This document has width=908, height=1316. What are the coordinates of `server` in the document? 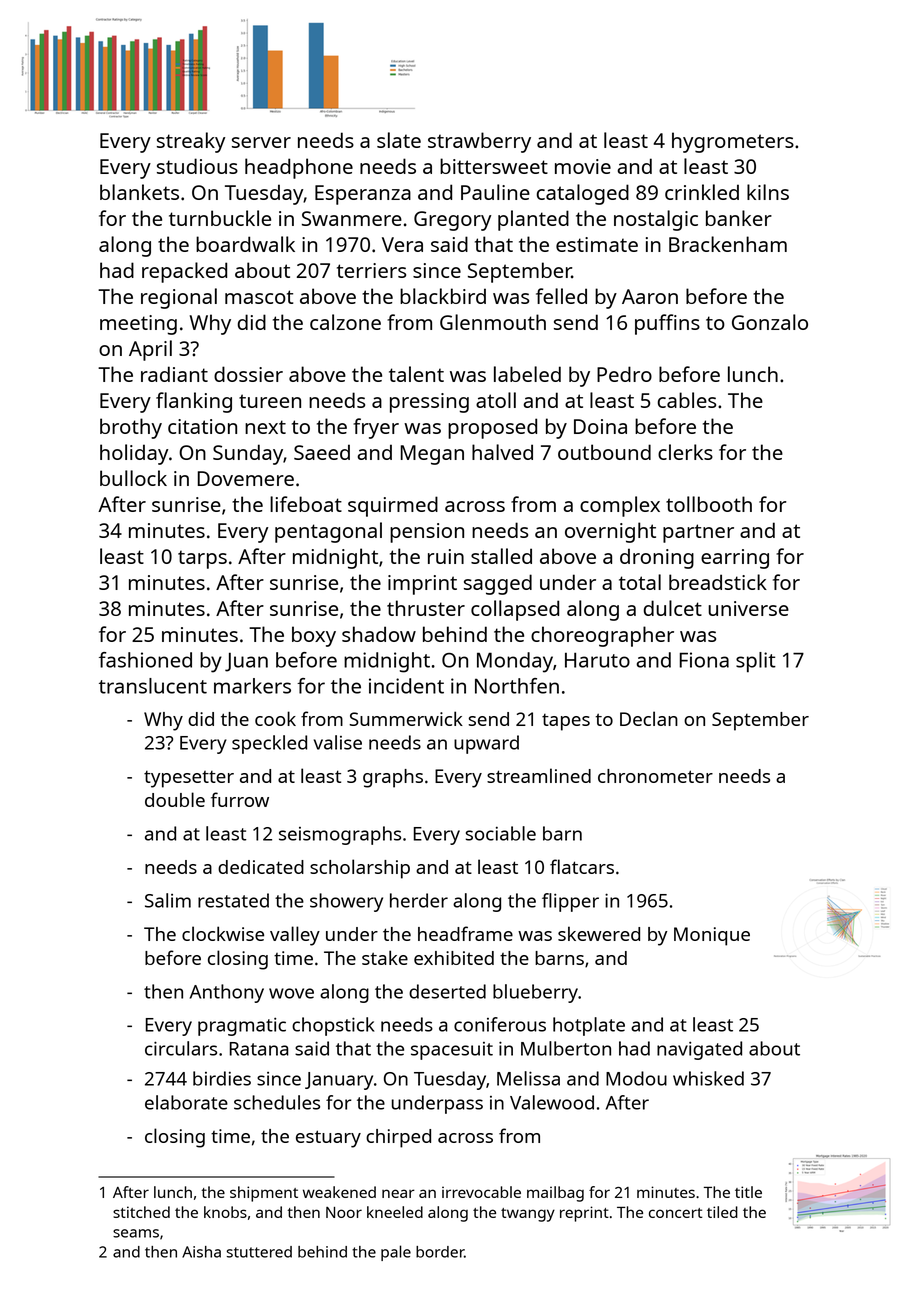 It's located at (261, 142).
